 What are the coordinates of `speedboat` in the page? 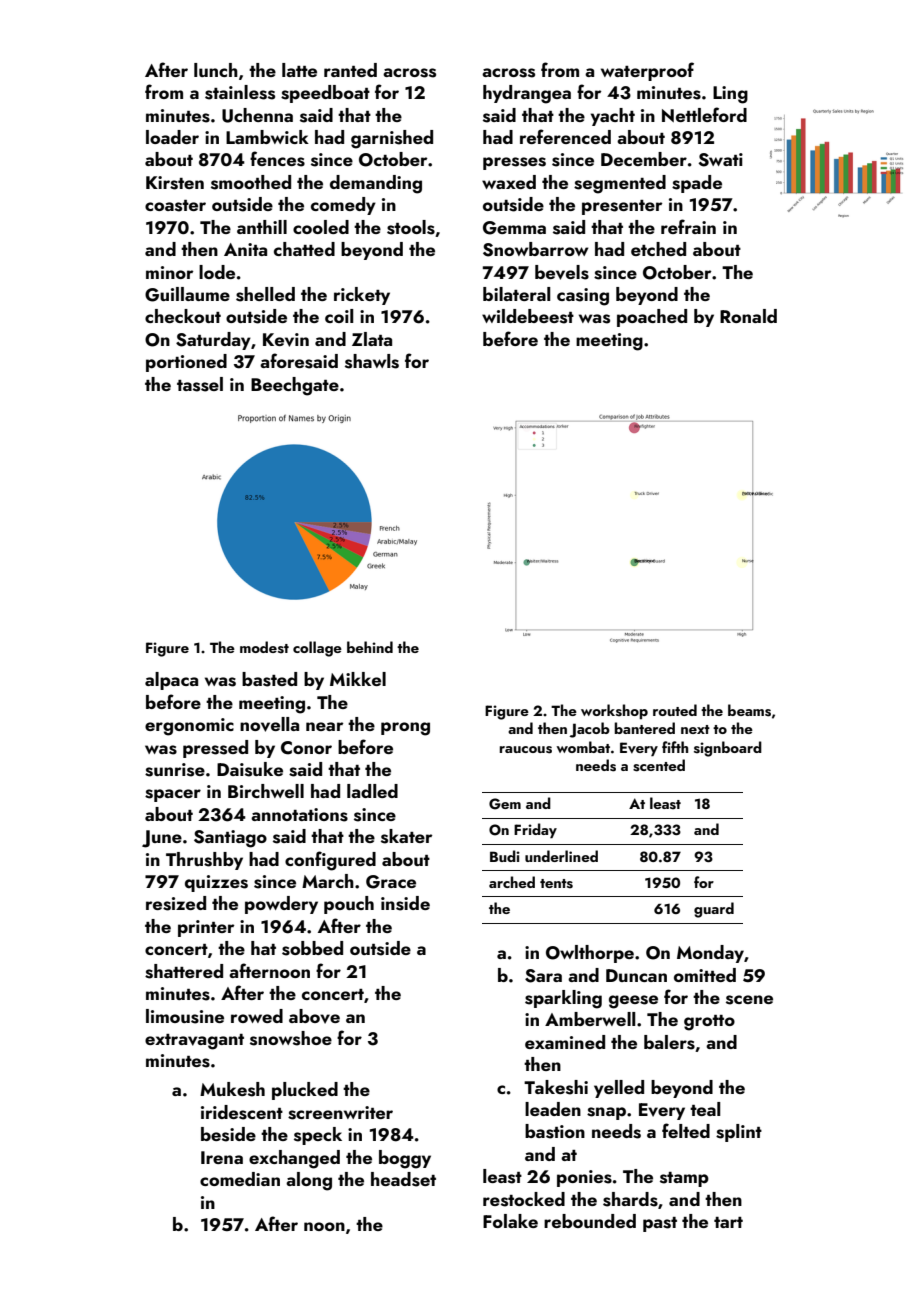 It's located at (325, 94).
